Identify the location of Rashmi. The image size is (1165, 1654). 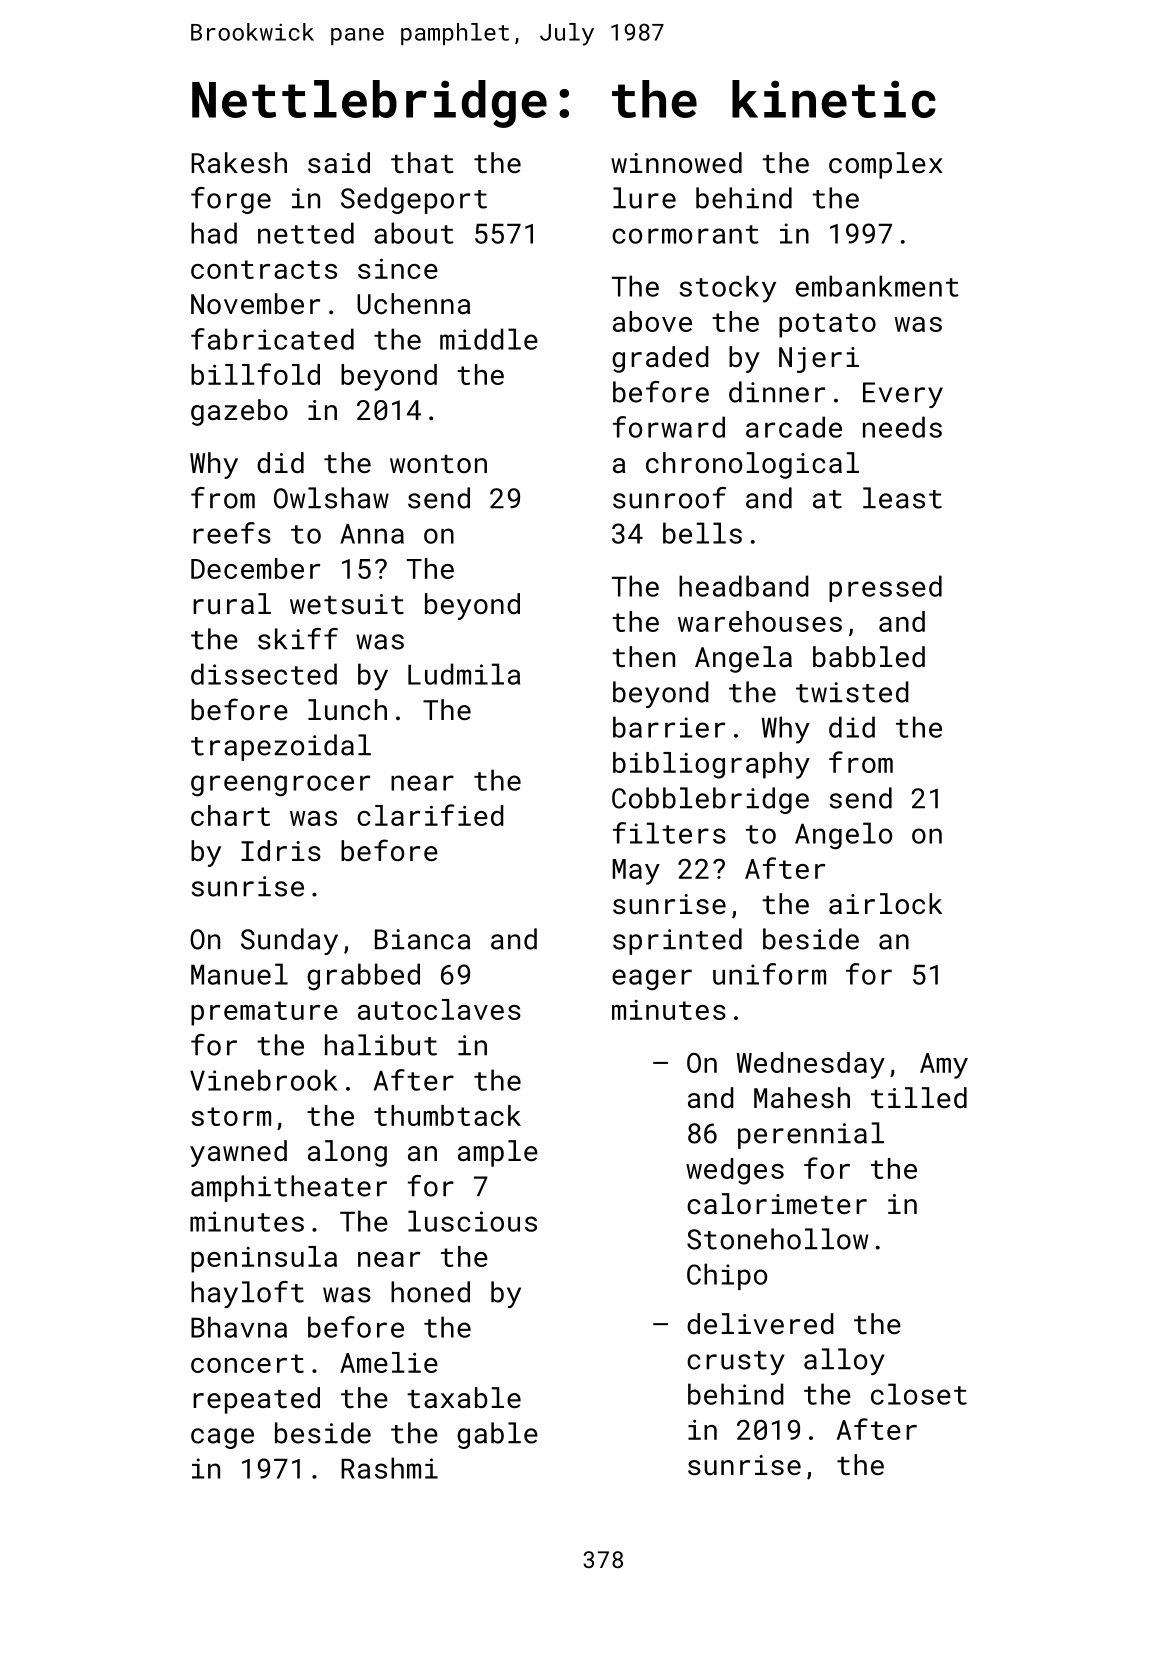
(389, 1468).
